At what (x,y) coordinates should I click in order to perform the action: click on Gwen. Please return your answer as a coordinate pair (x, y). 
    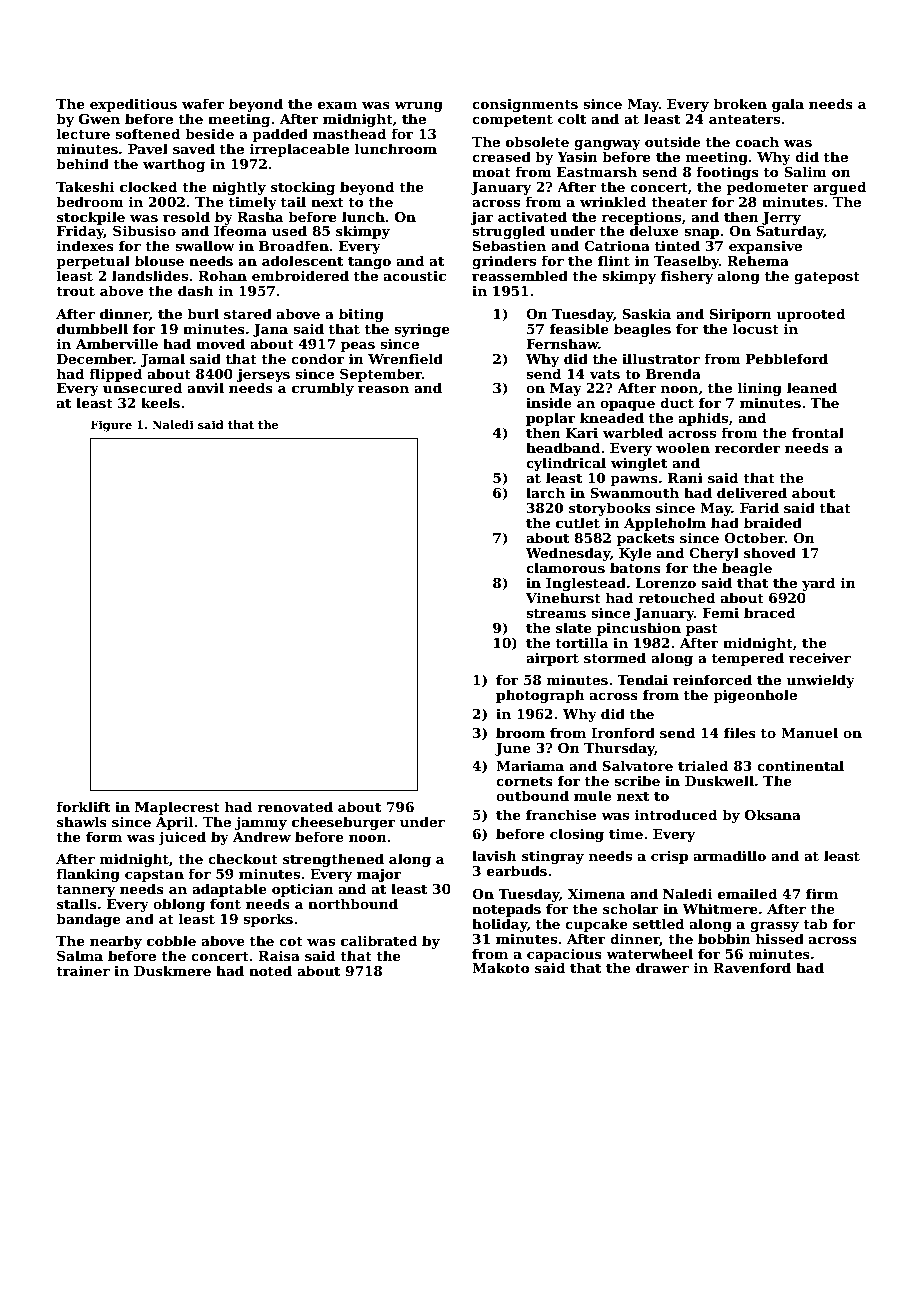
    Looking at the image, I should click on (99, 119).
